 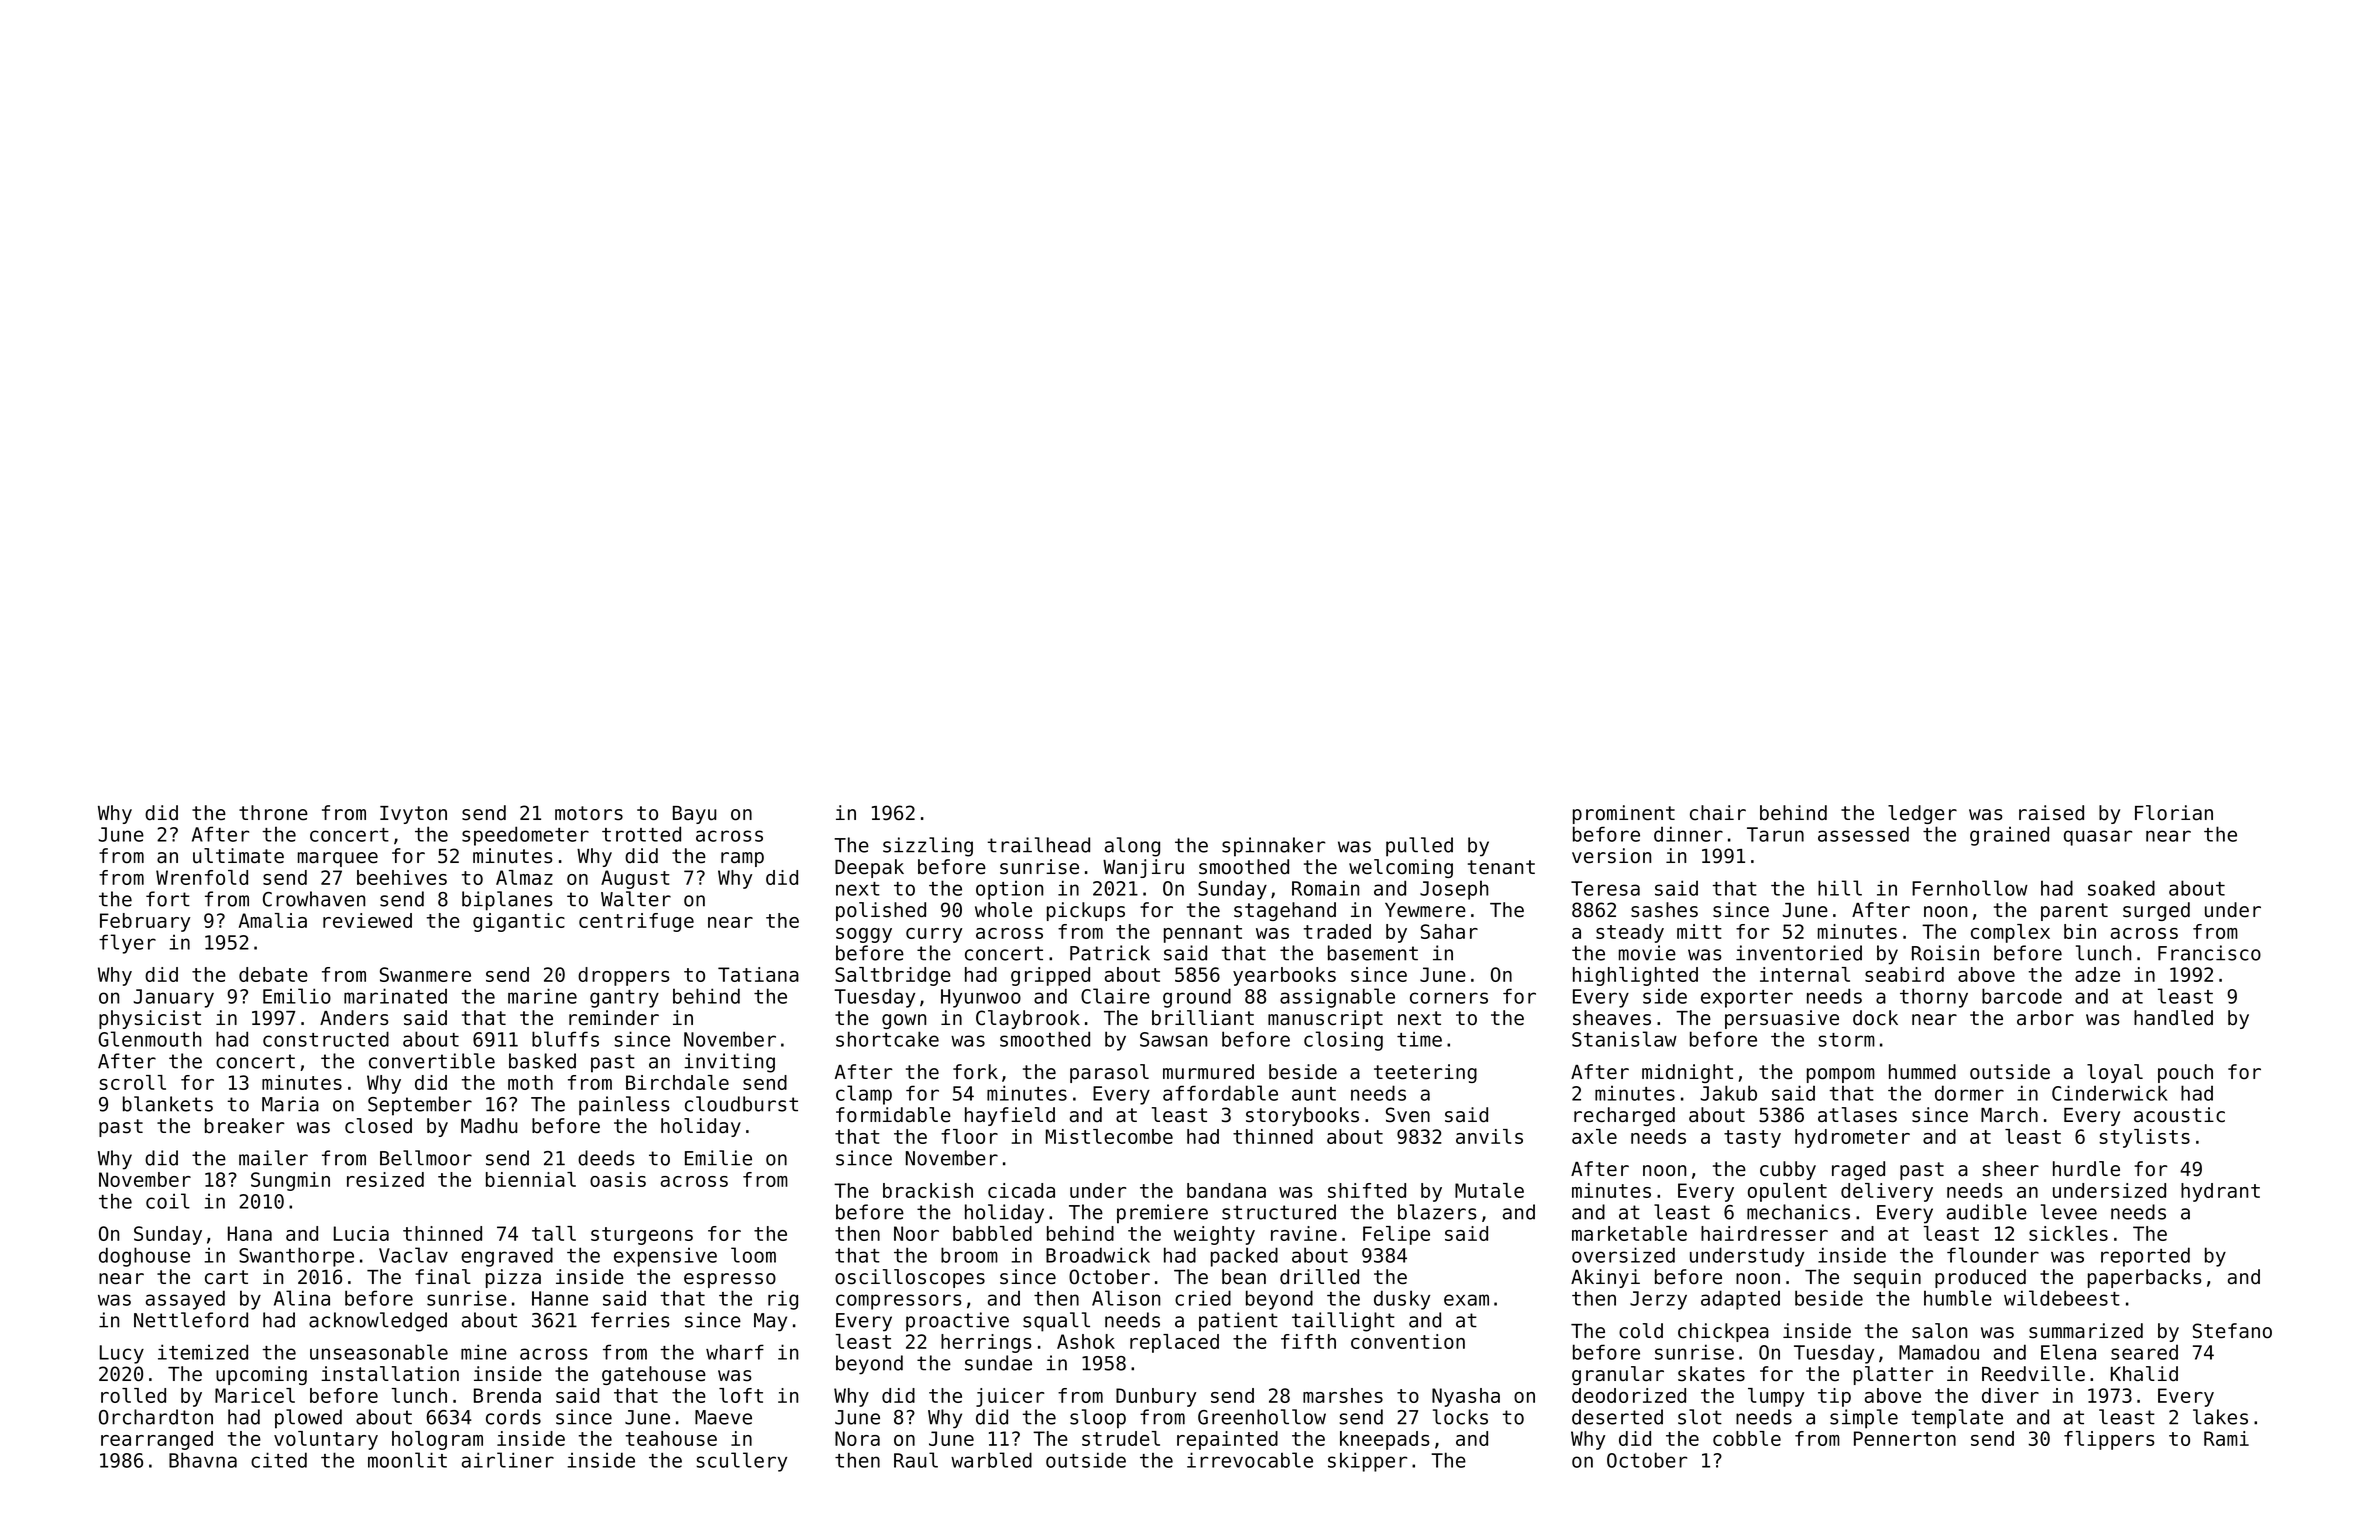 I want to click on squall, so click(x=1056, y=1322).
